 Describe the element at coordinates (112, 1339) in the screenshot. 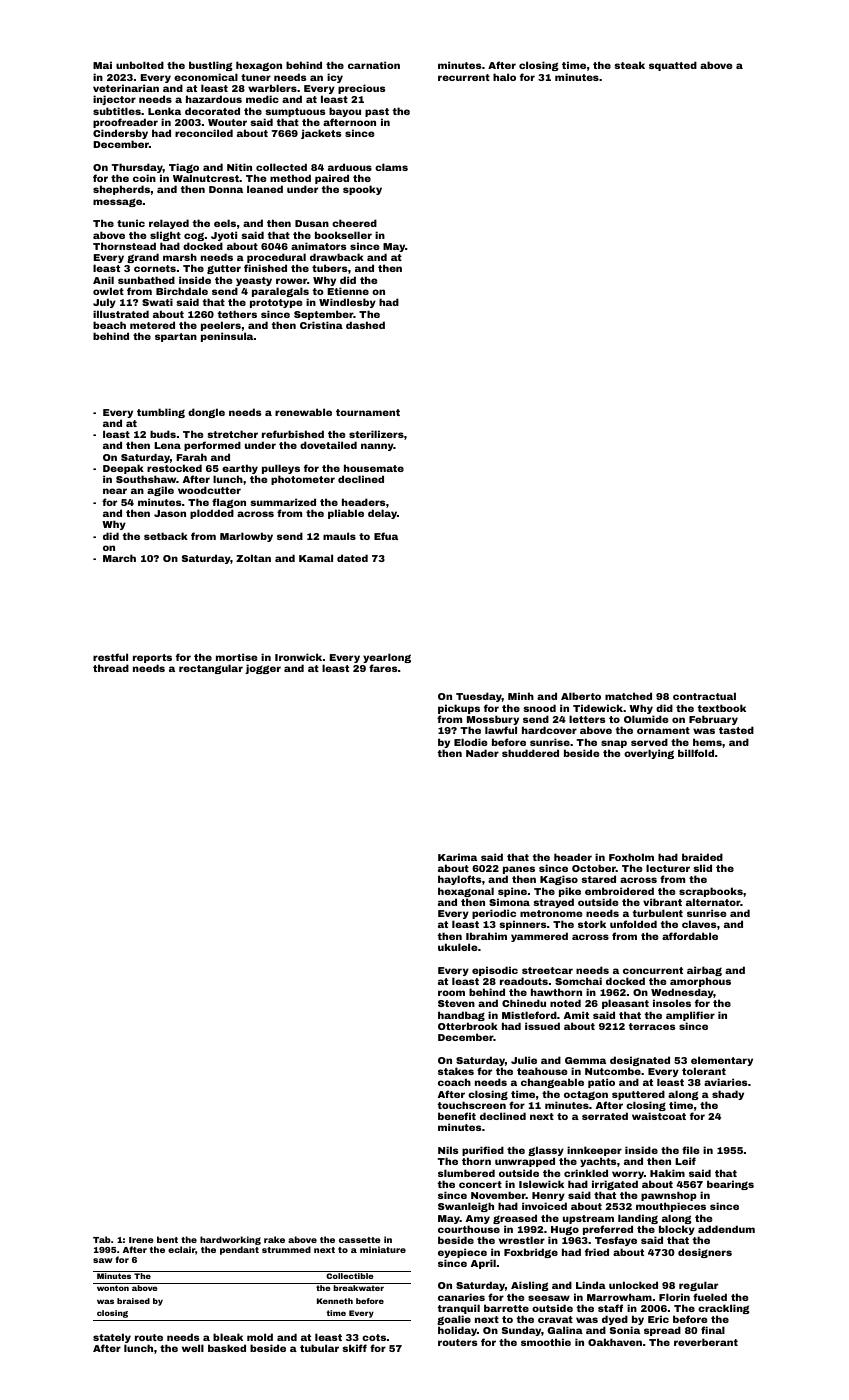

I see `stately` at that location.
